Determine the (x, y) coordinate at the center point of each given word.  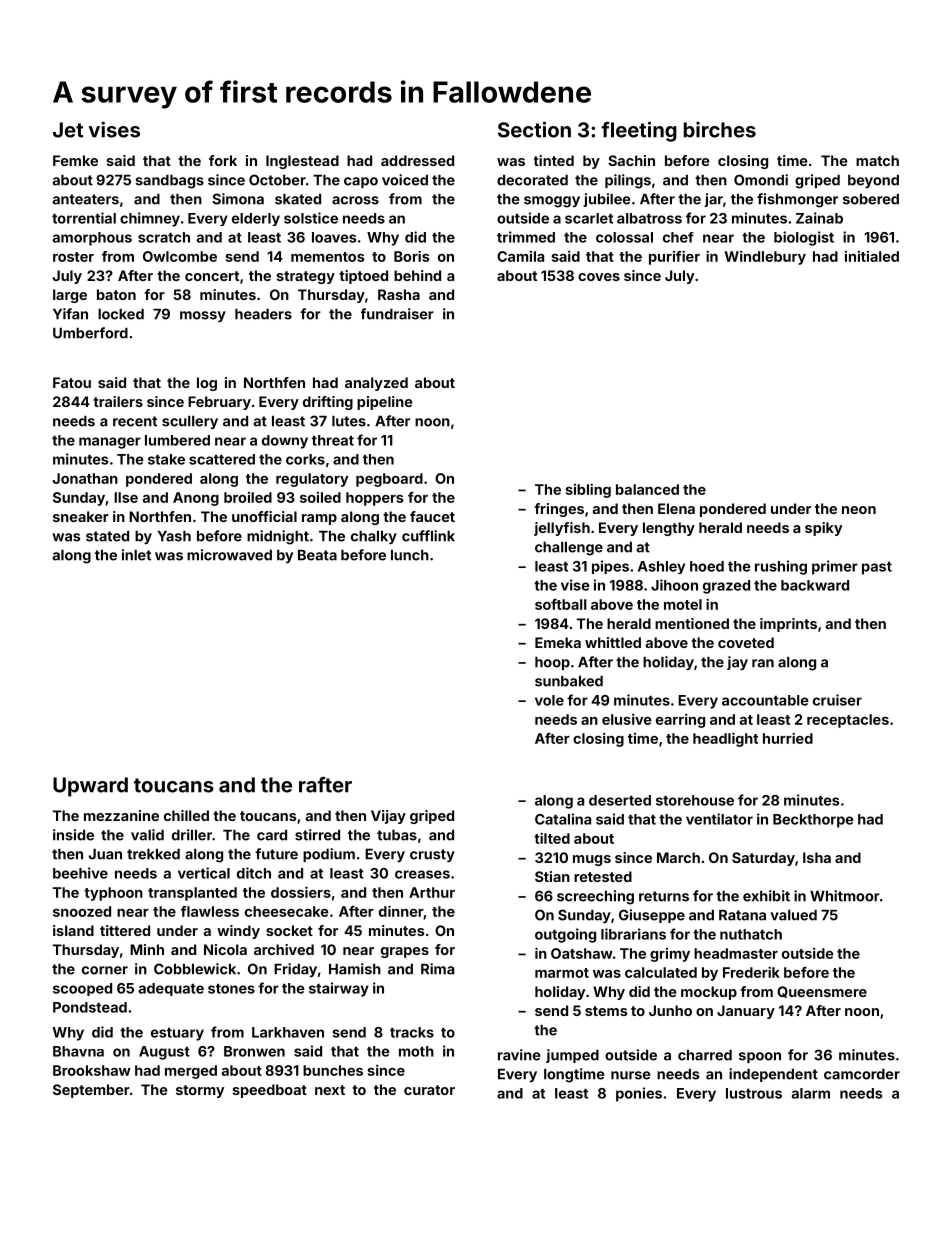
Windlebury (765, 258)
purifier (674, 257)
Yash (174, 536)
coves (599, 277)
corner (105, 970)
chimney (150, 219)
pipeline (385, 403)
